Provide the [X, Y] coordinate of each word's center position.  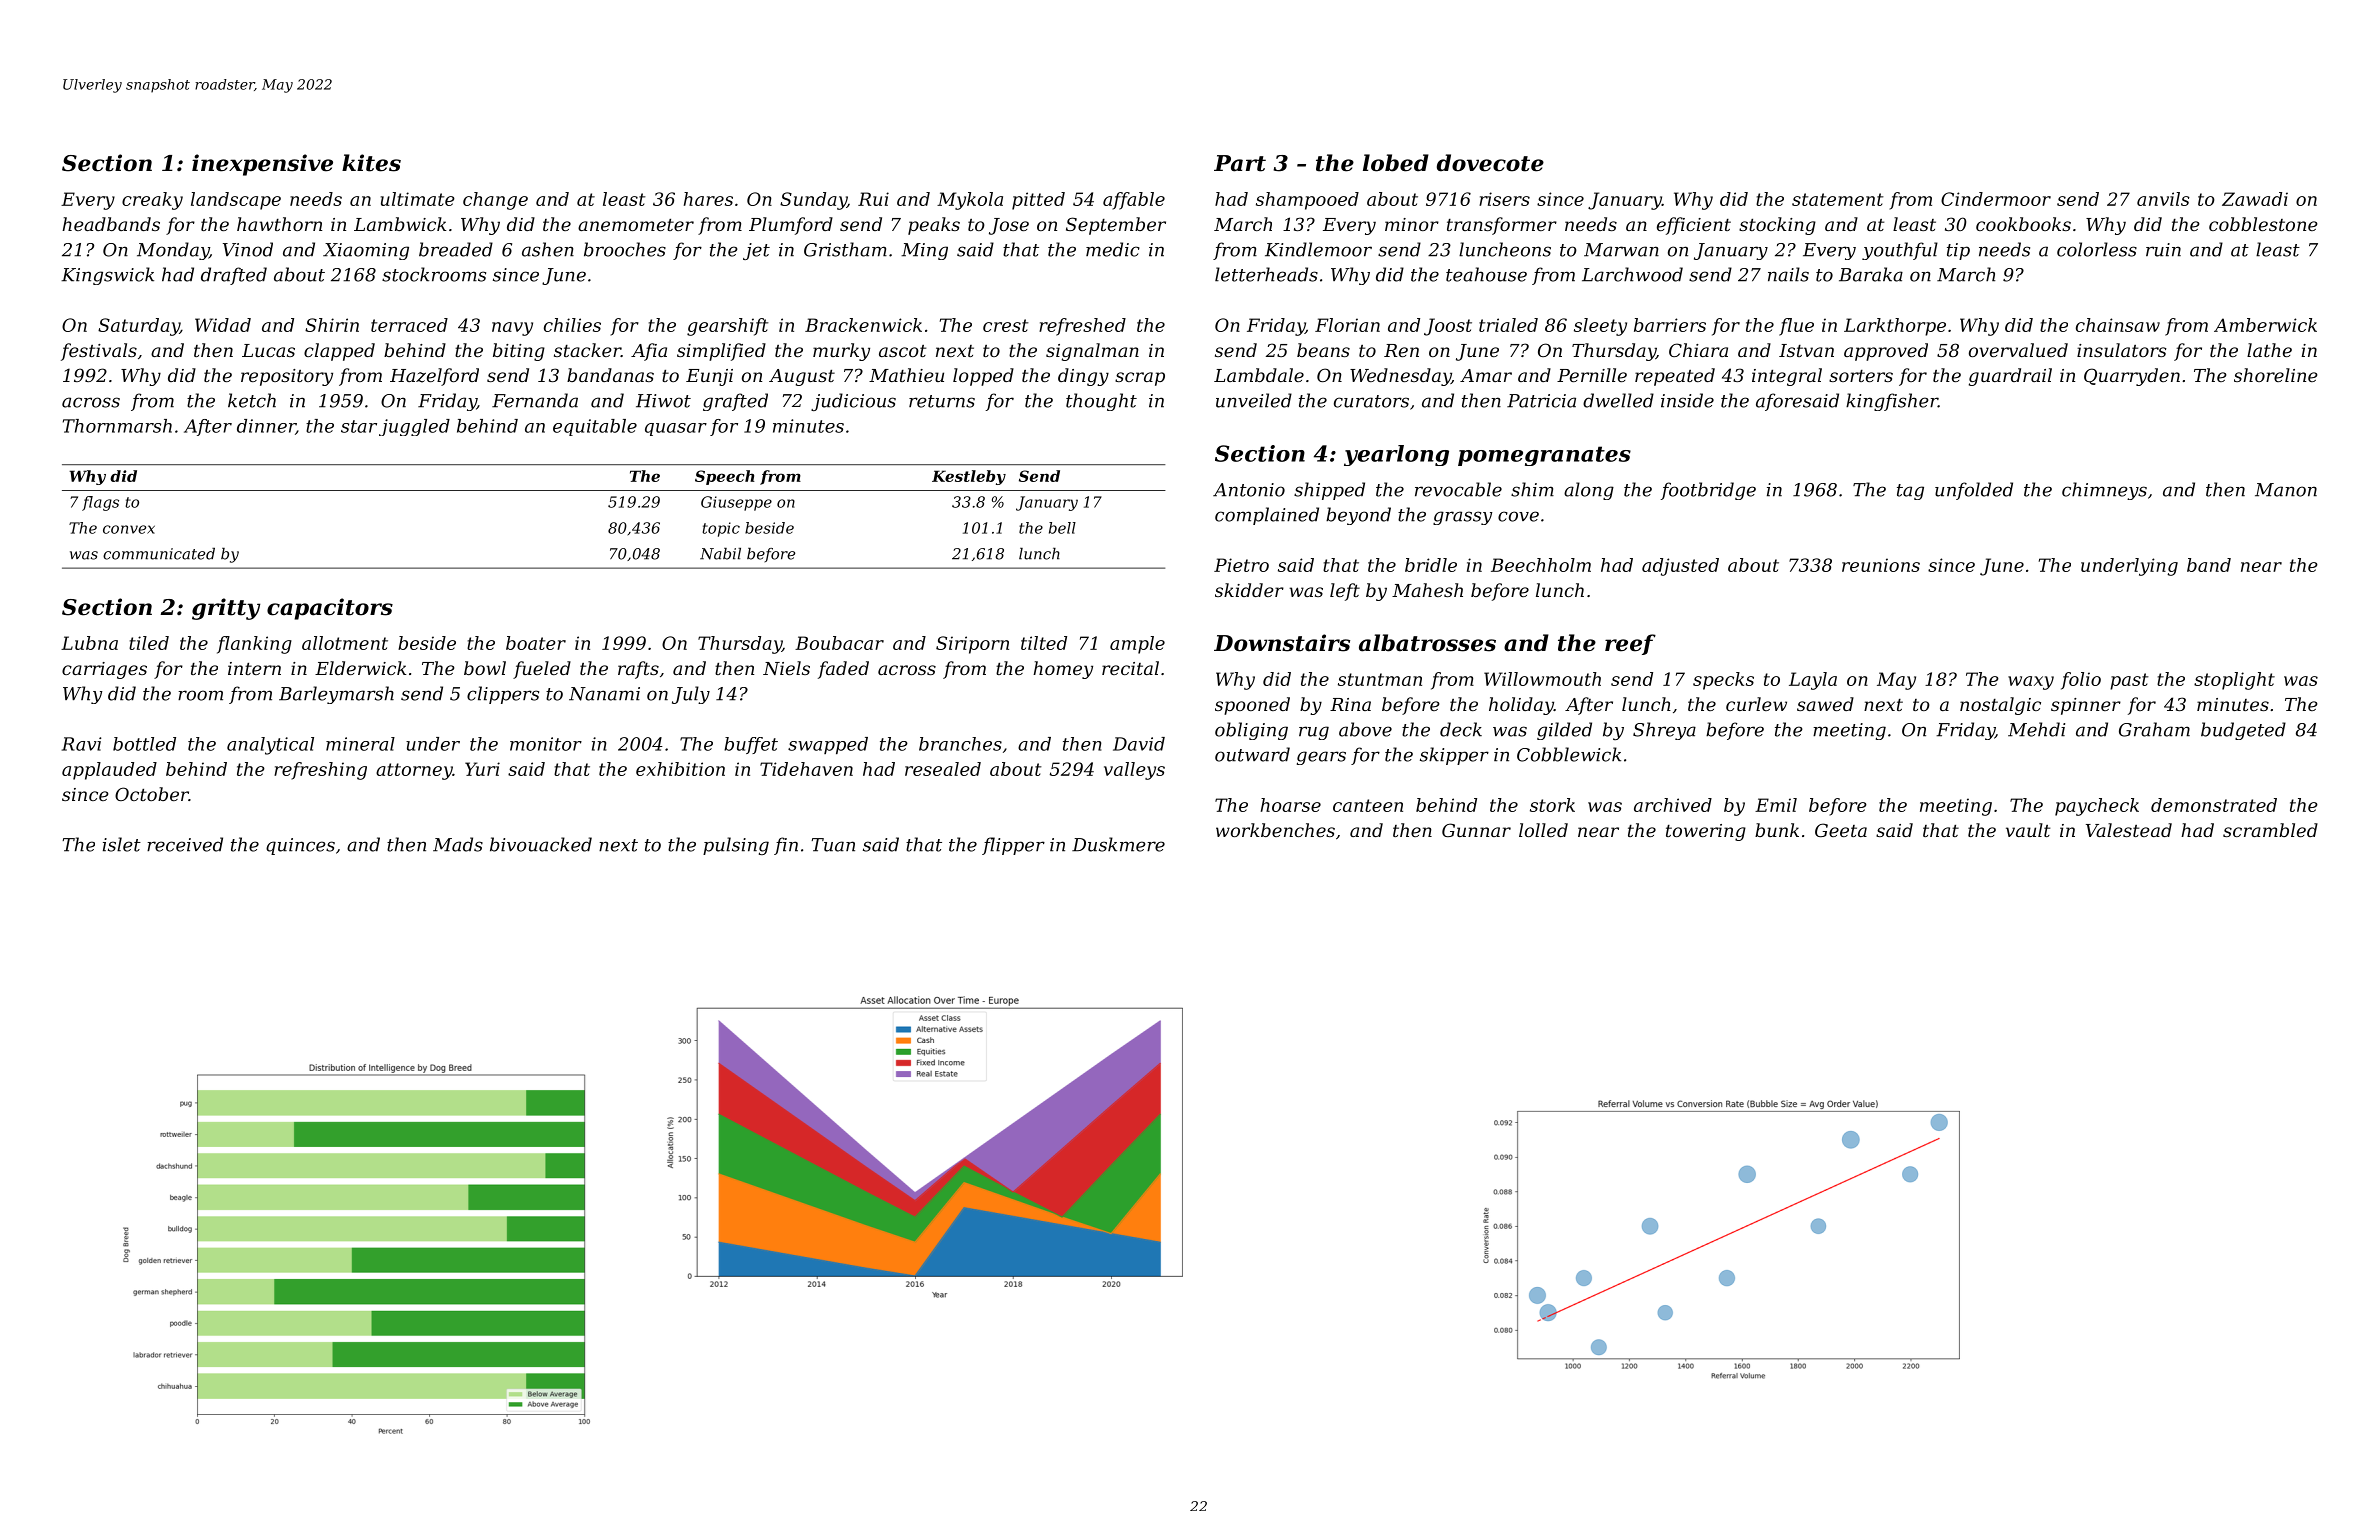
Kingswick [107, 276]
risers [1504, 199]
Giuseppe [736, 503]
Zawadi [2255, 199]
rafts [638, 670]
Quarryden [2132, 377]
